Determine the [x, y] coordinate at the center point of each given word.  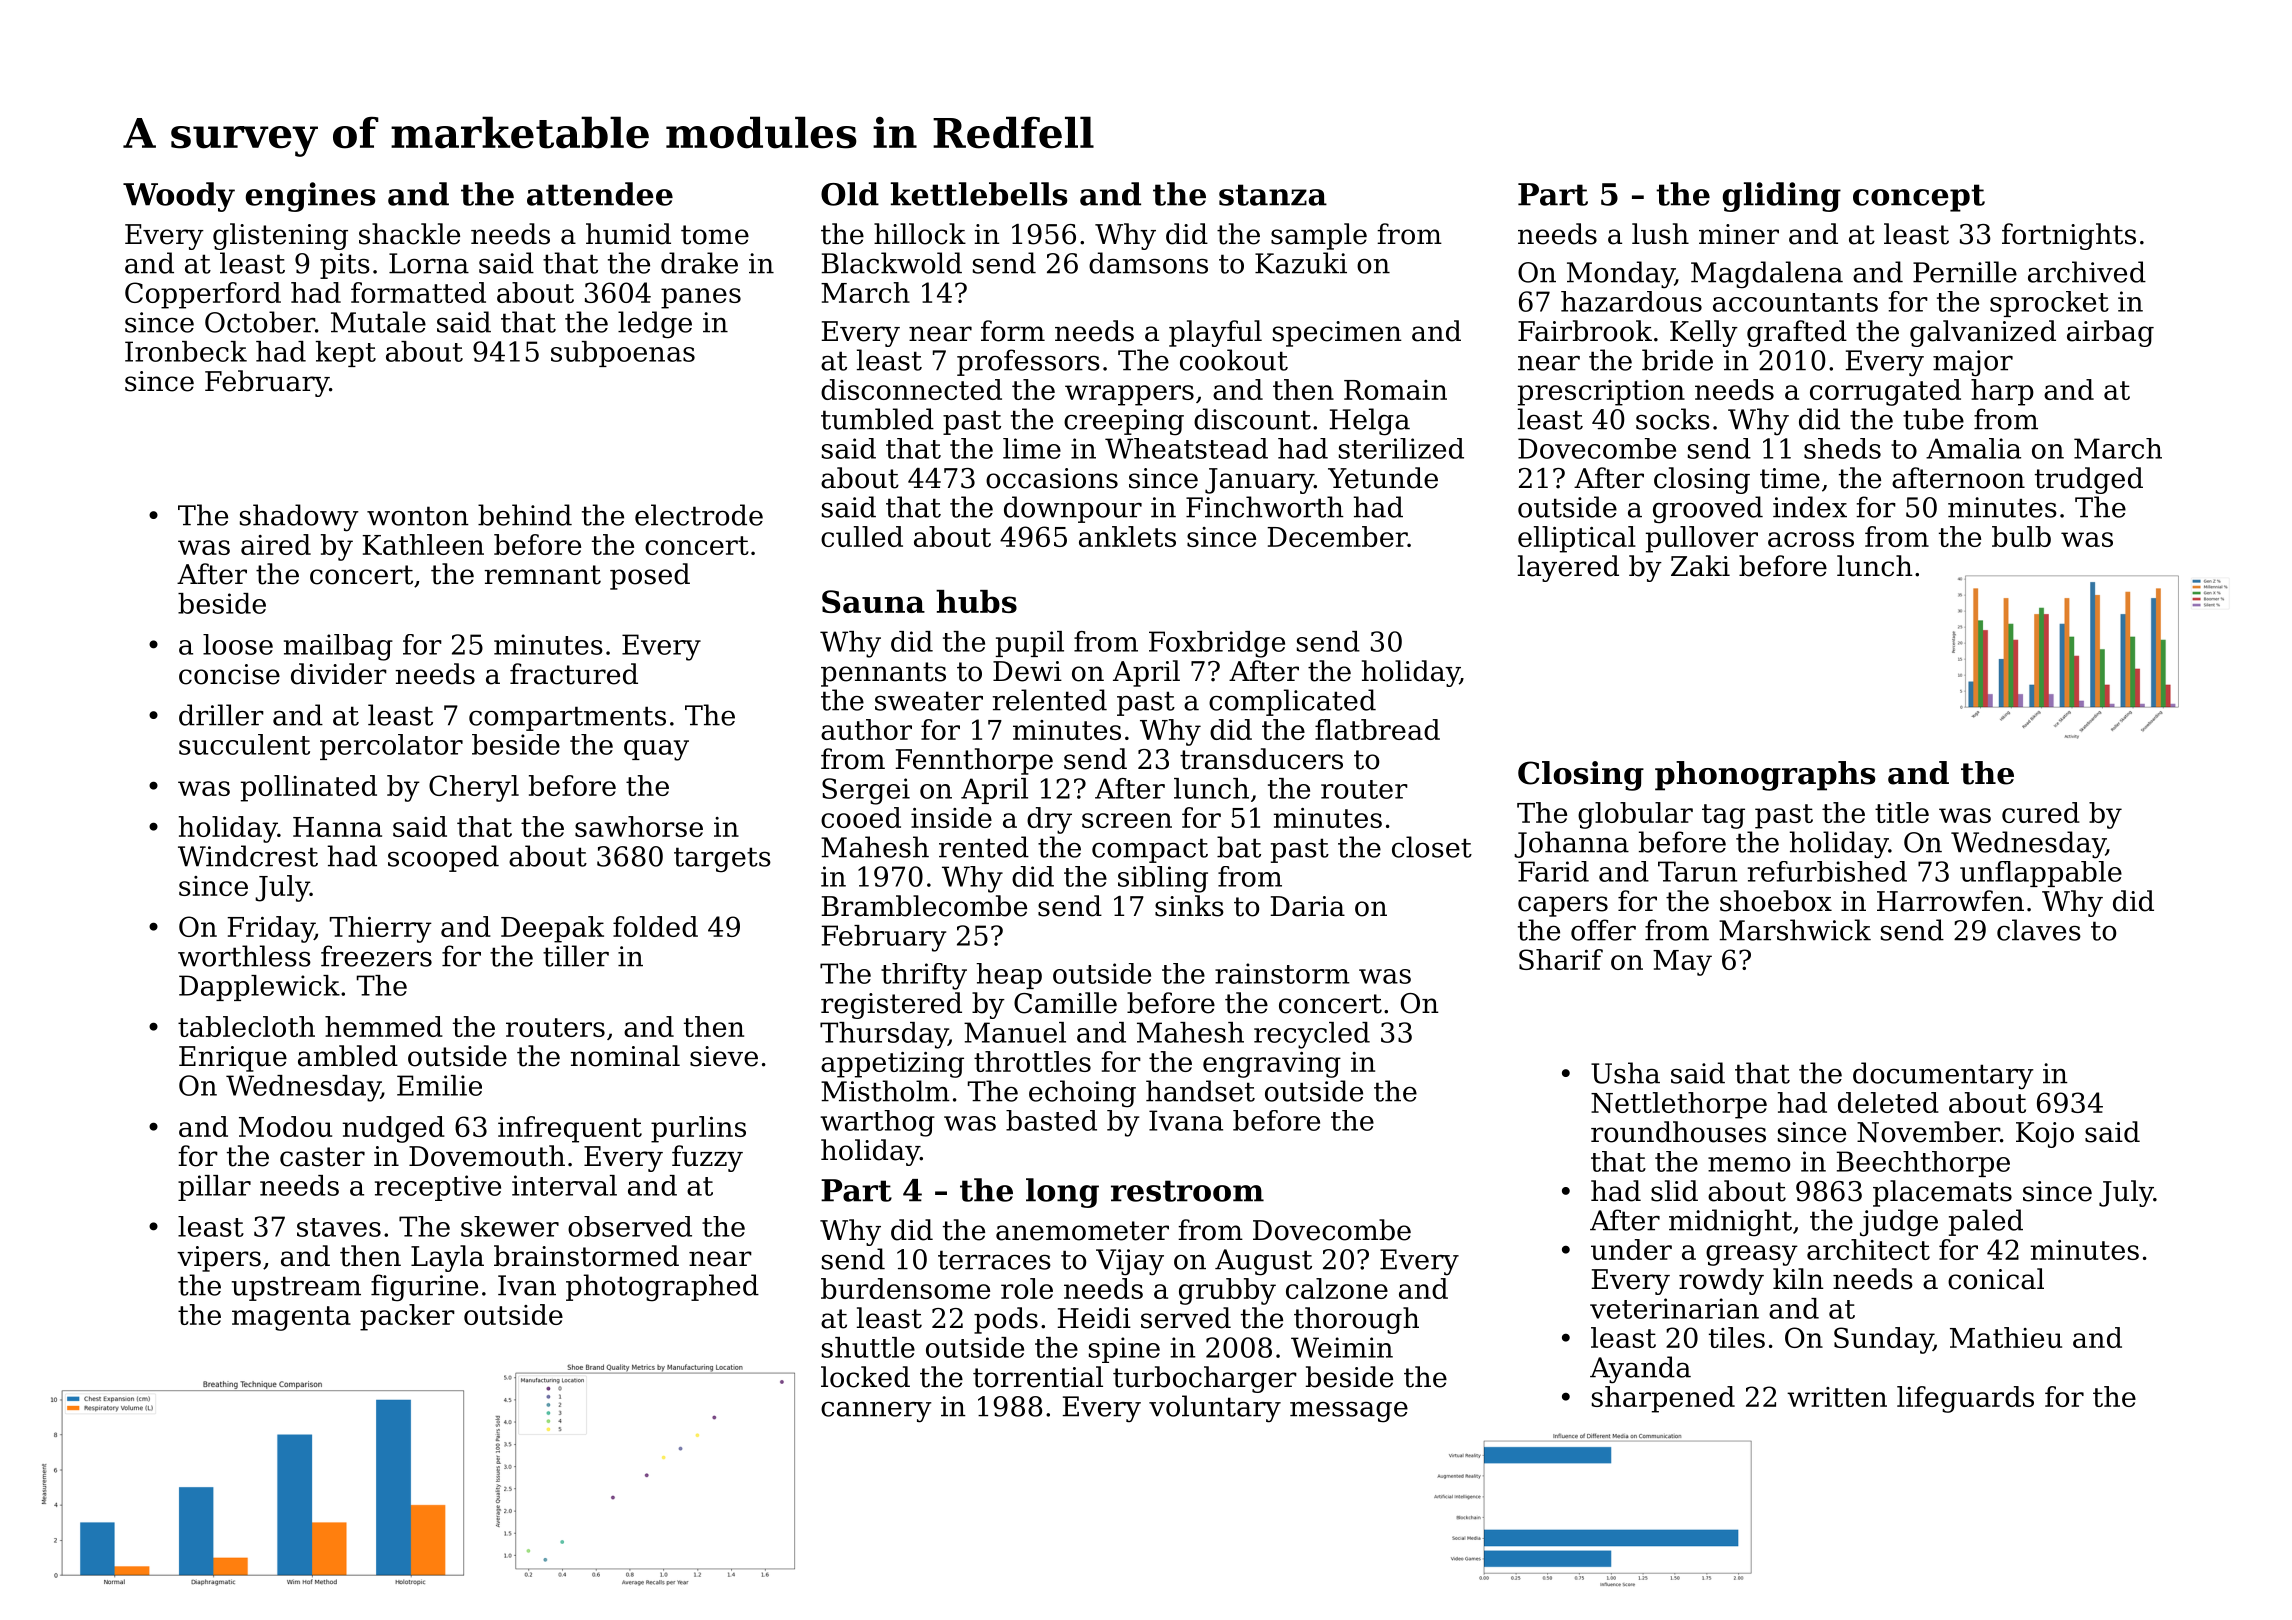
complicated [1292, 702]
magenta [291, 1318]
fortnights [2069, 236]
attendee [600, 194]
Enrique [233, 1059]
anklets [1127, 536]
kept [346, 354]
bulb [2021, 536]
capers [1563, 906]
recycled [1312, 1035]
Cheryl [474, 788]
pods [1006, 1320]
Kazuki [1301, 263]
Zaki [1700, 566]
